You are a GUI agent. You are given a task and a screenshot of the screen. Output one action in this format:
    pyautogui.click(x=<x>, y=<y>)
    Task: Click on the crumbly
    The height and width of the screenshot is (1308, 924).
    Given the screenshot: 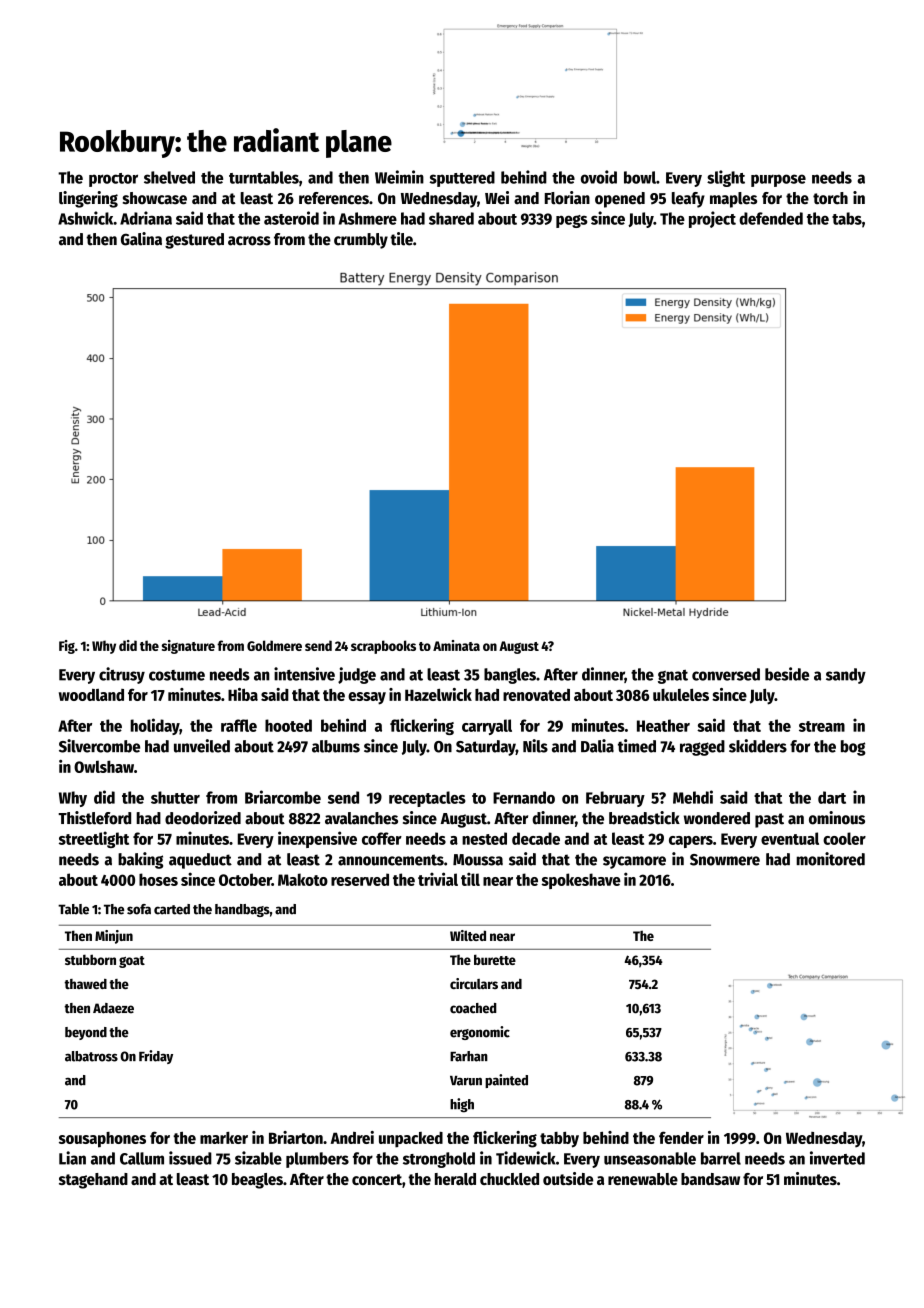 What is the action you would take?
    pyautogui.click(x=361, y=241)
